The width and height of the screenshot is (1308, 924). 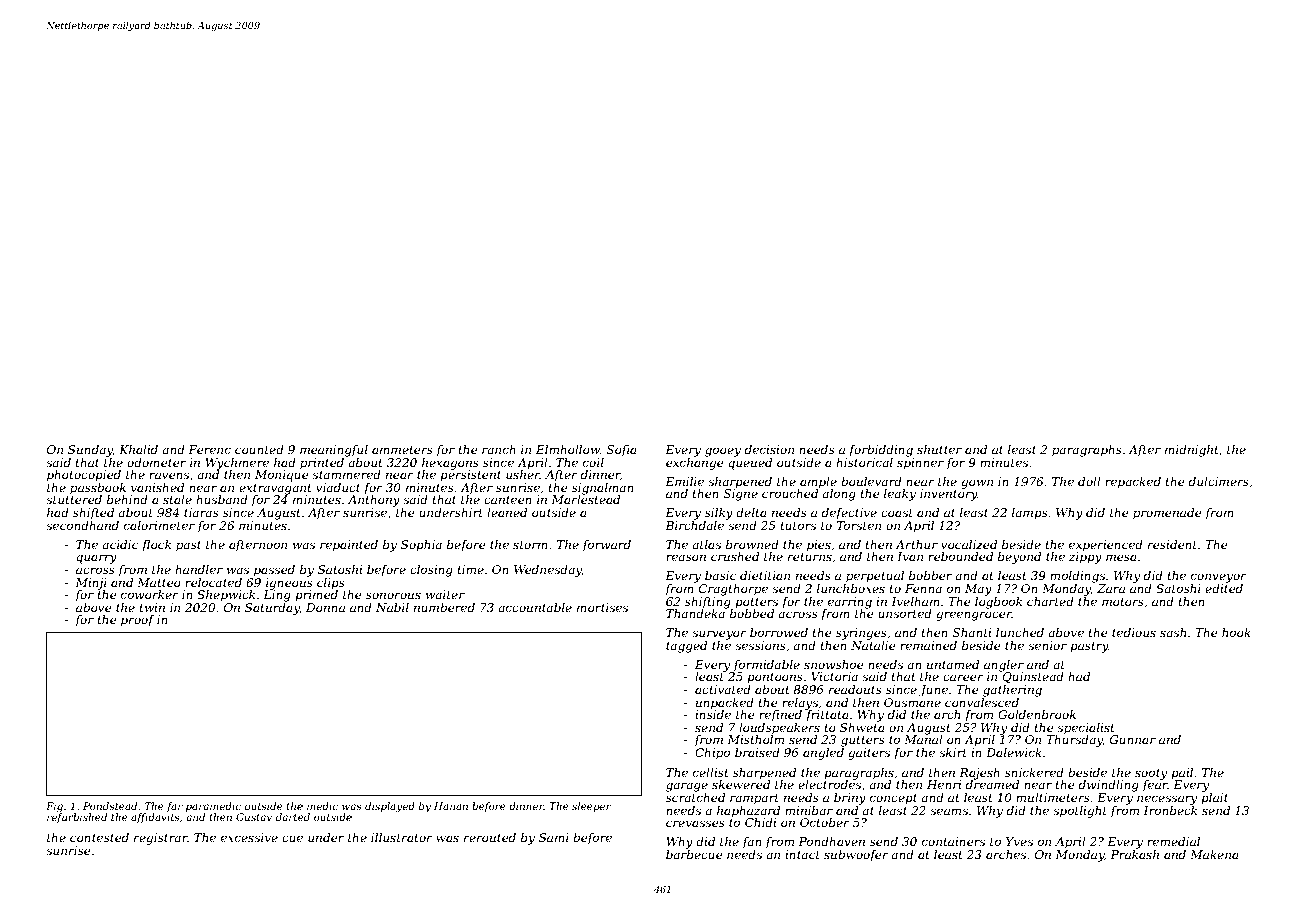 What do you see at coordinates (1192, 451) in the screenshot?
I see `midnight` at bounding box center [1192, 451].
